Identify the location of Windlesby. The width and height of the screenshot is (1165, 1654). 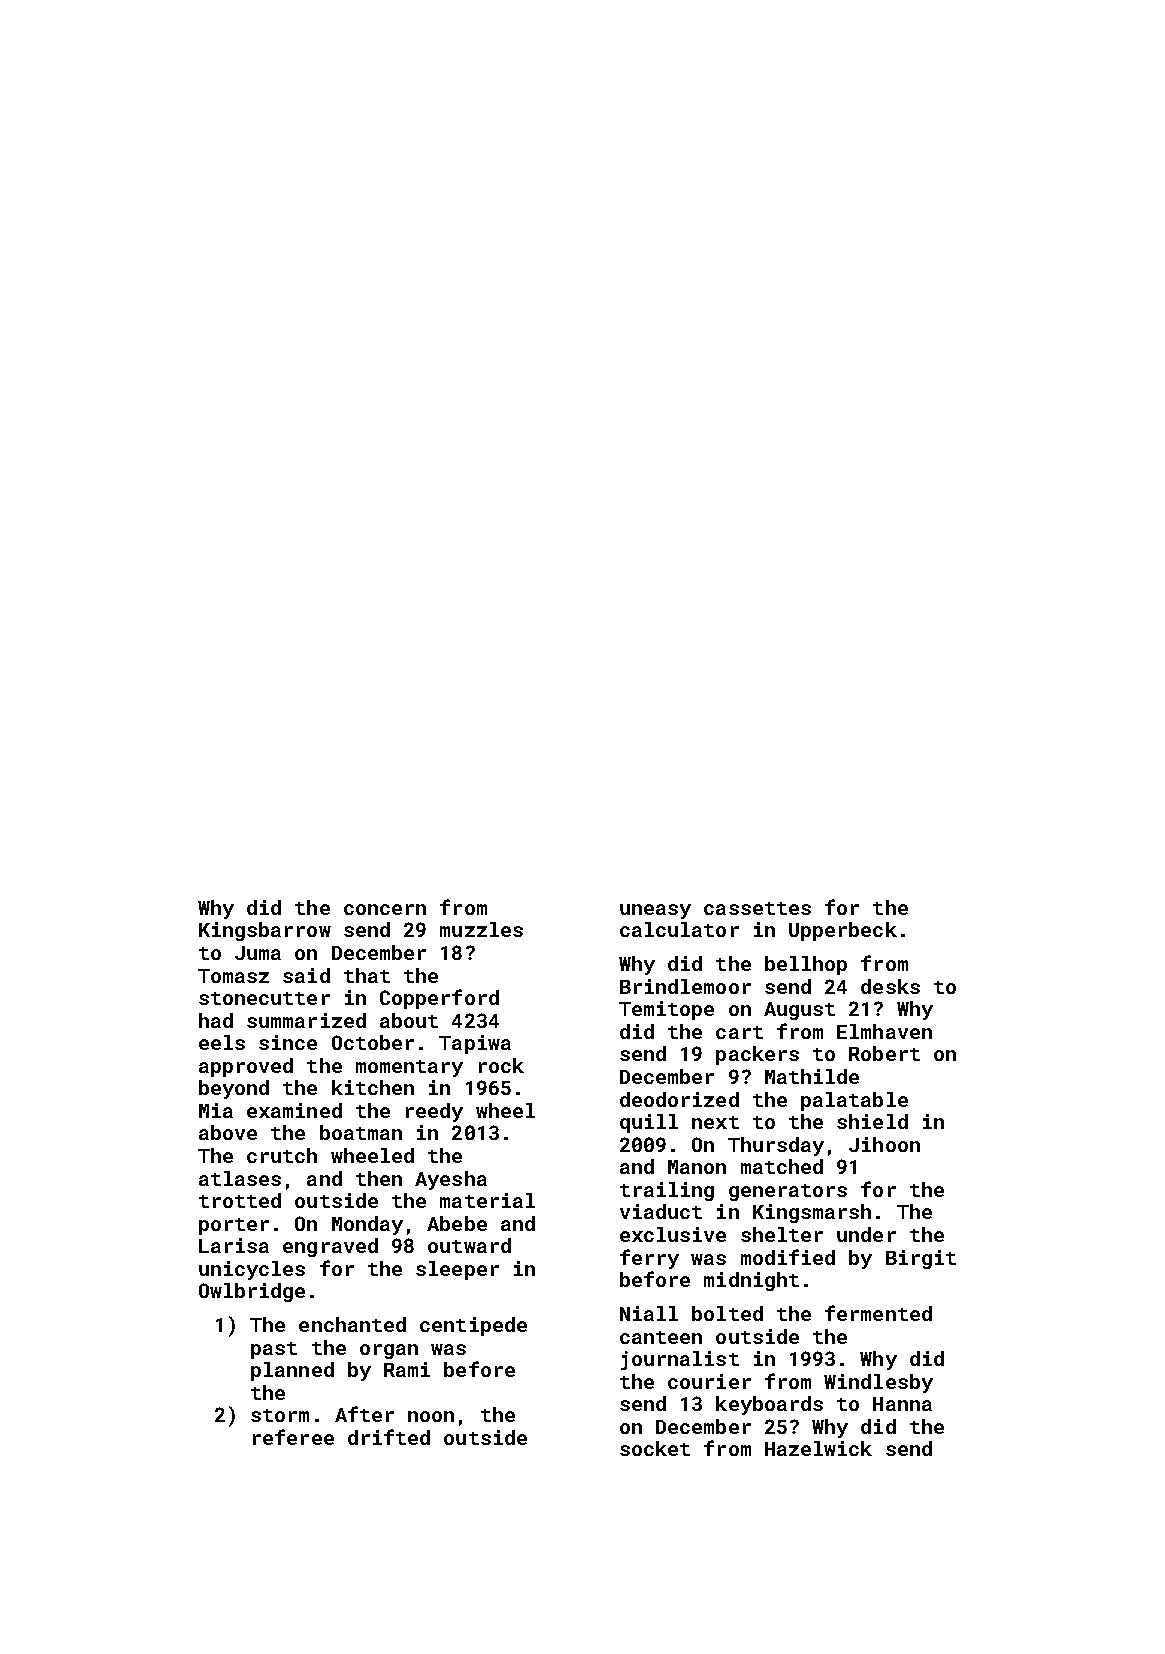
(878, 1383).
